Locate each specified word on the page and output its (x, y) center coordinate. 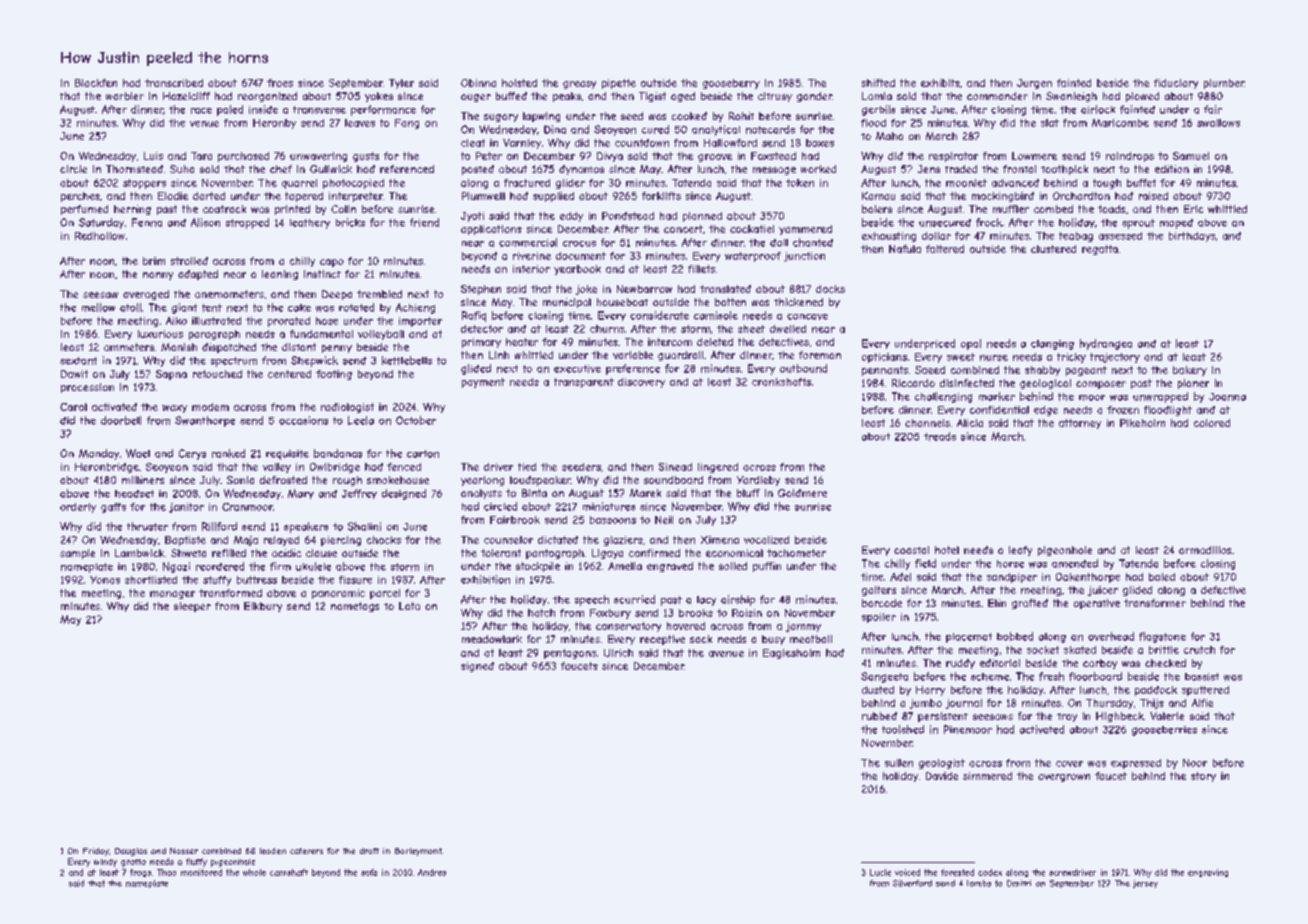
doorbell (121, 420)
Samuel (1191, 156)
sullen (899, 763)
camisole (716, 315)
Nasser (184, 851)
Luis (153, 156)
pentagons (570, 654)
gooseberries (1164, 731)
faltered (945, 249)
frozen (1123, 410)
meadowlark (492, 639)
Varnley (522, 144)
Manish (179, 347)
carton (423, 454)
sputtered (1205, 691)
